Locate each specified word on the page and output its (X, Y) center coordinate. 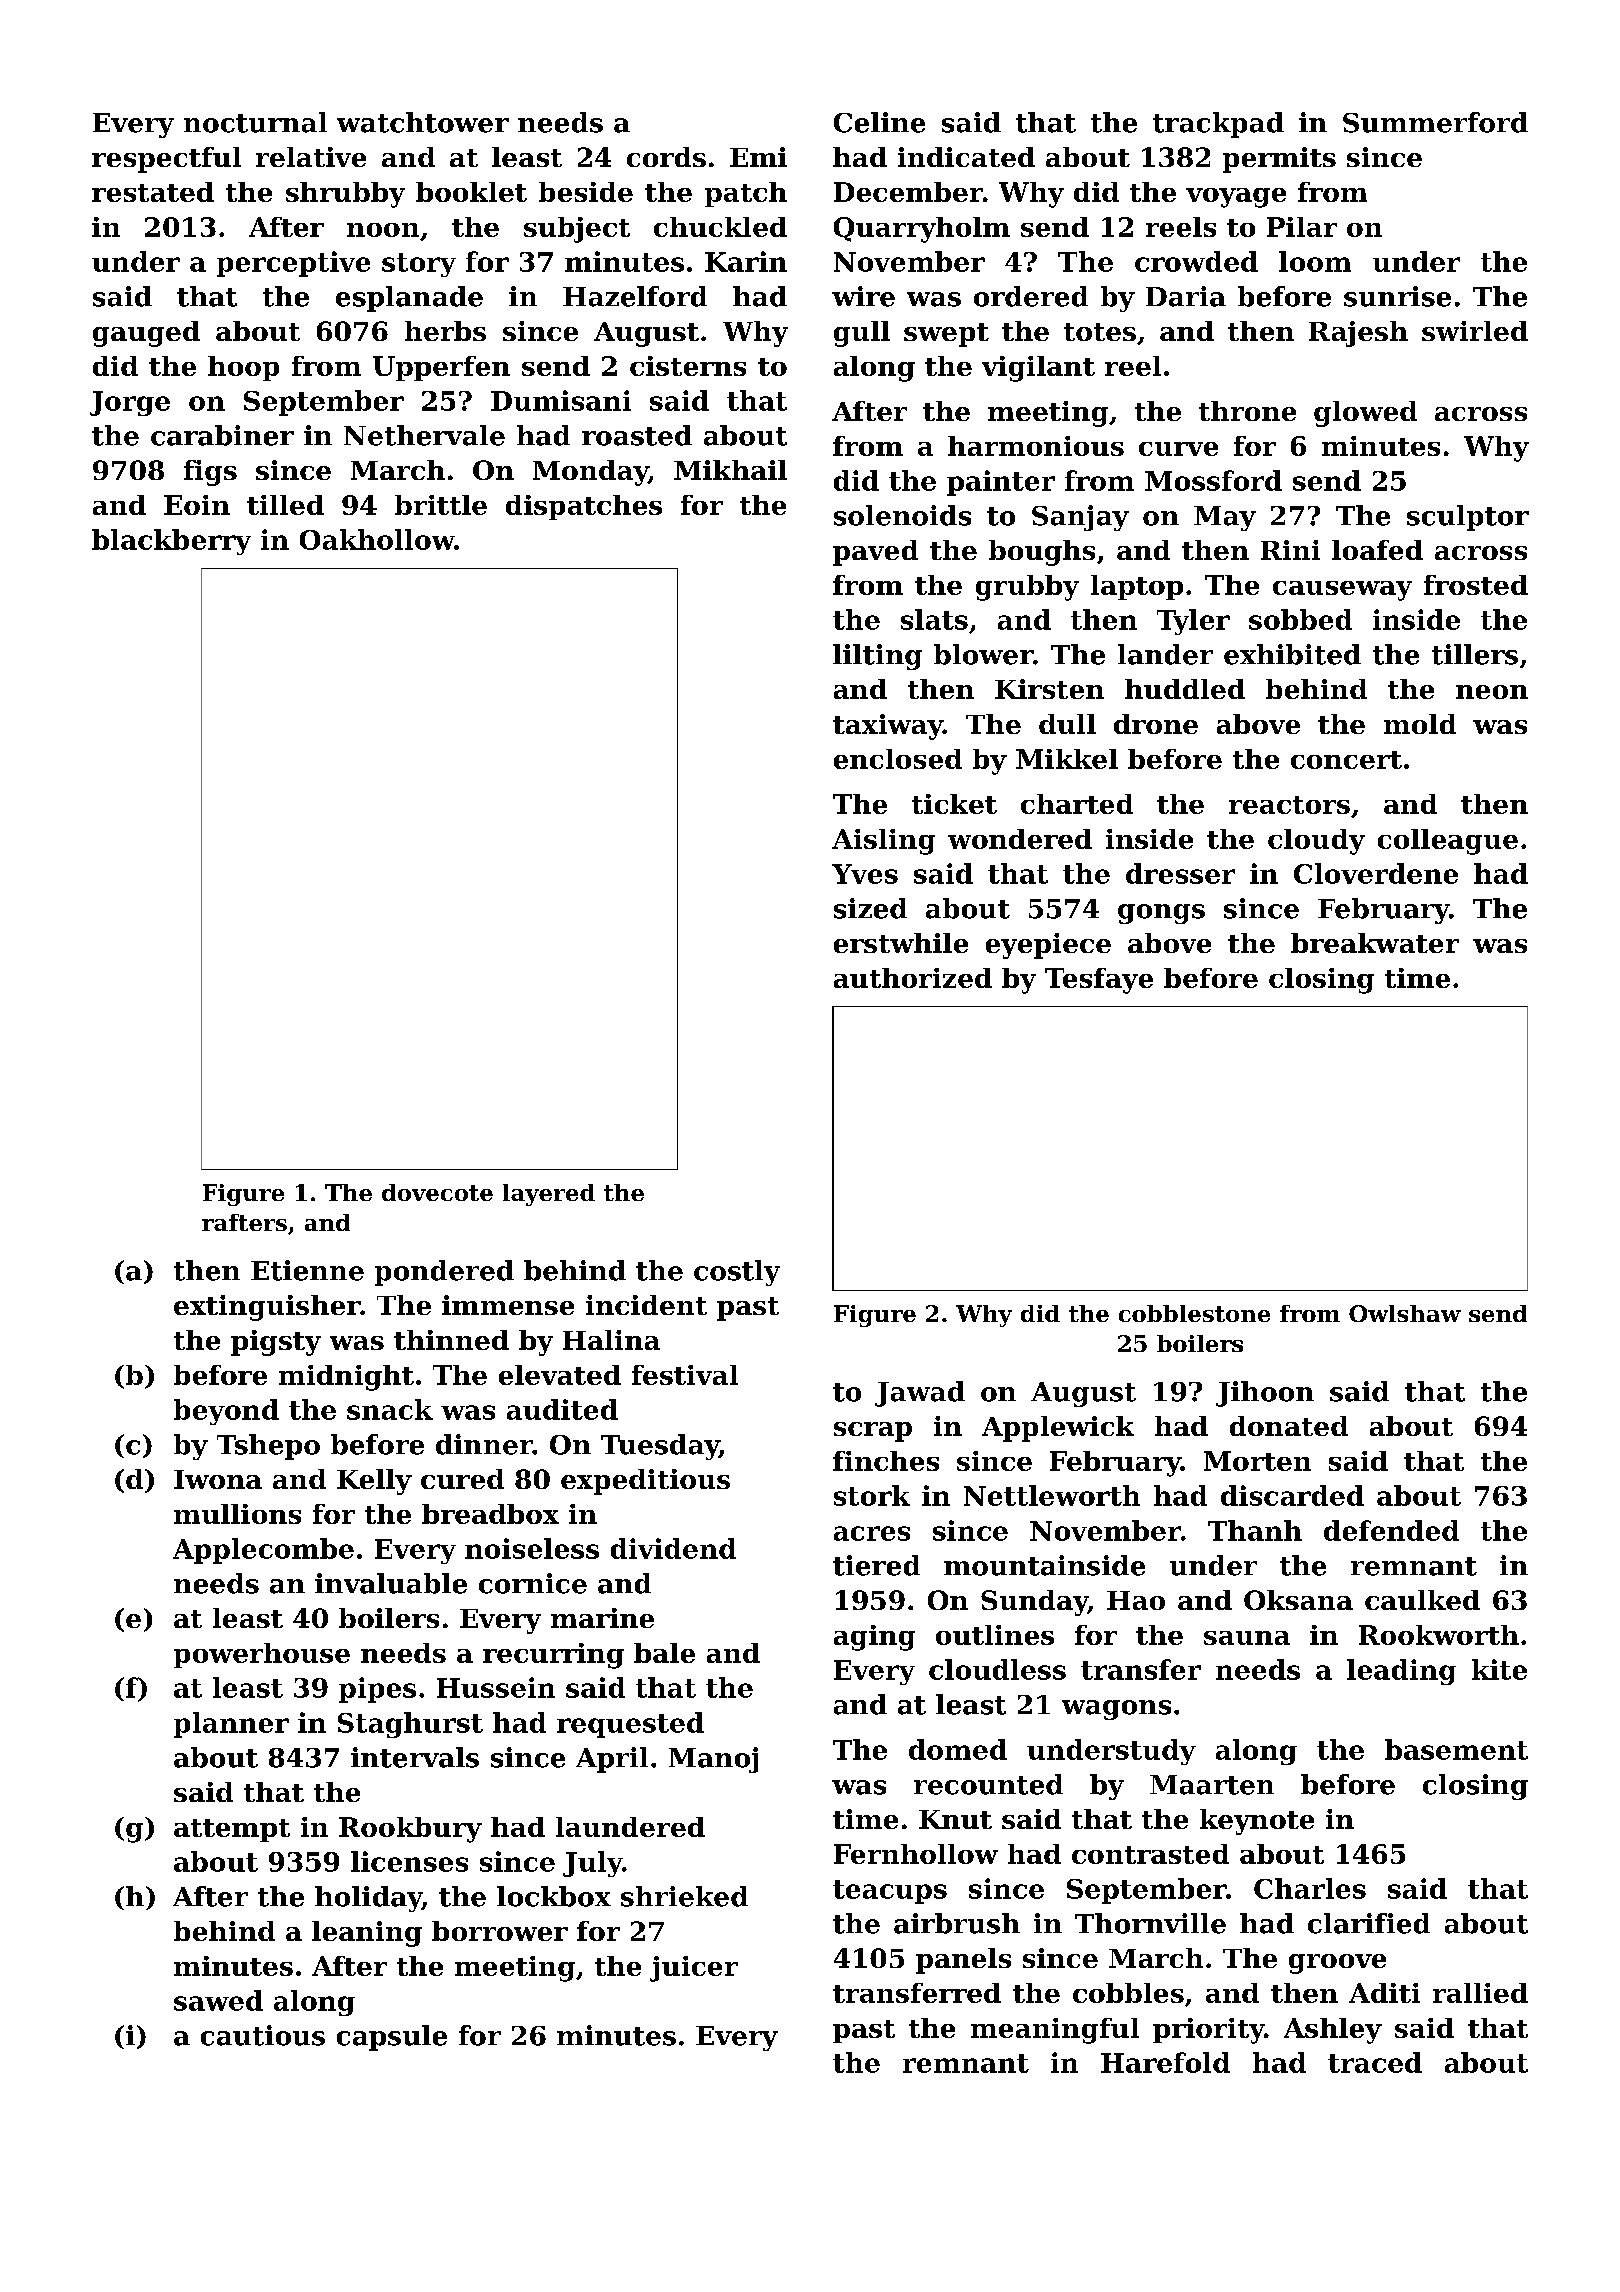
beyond (226, 1412)
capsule (392, 2038)
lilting (877, 657)
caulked (1422, 1600)
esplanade (409, 299)
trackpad (1218, 125)
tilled (285, 505)
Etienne (307, 1270)
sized (870, 908)
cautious (263, 2035)
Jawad (920, 1394)
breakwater (1375, 943)
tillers (1475, 654)
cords (666, 157)
